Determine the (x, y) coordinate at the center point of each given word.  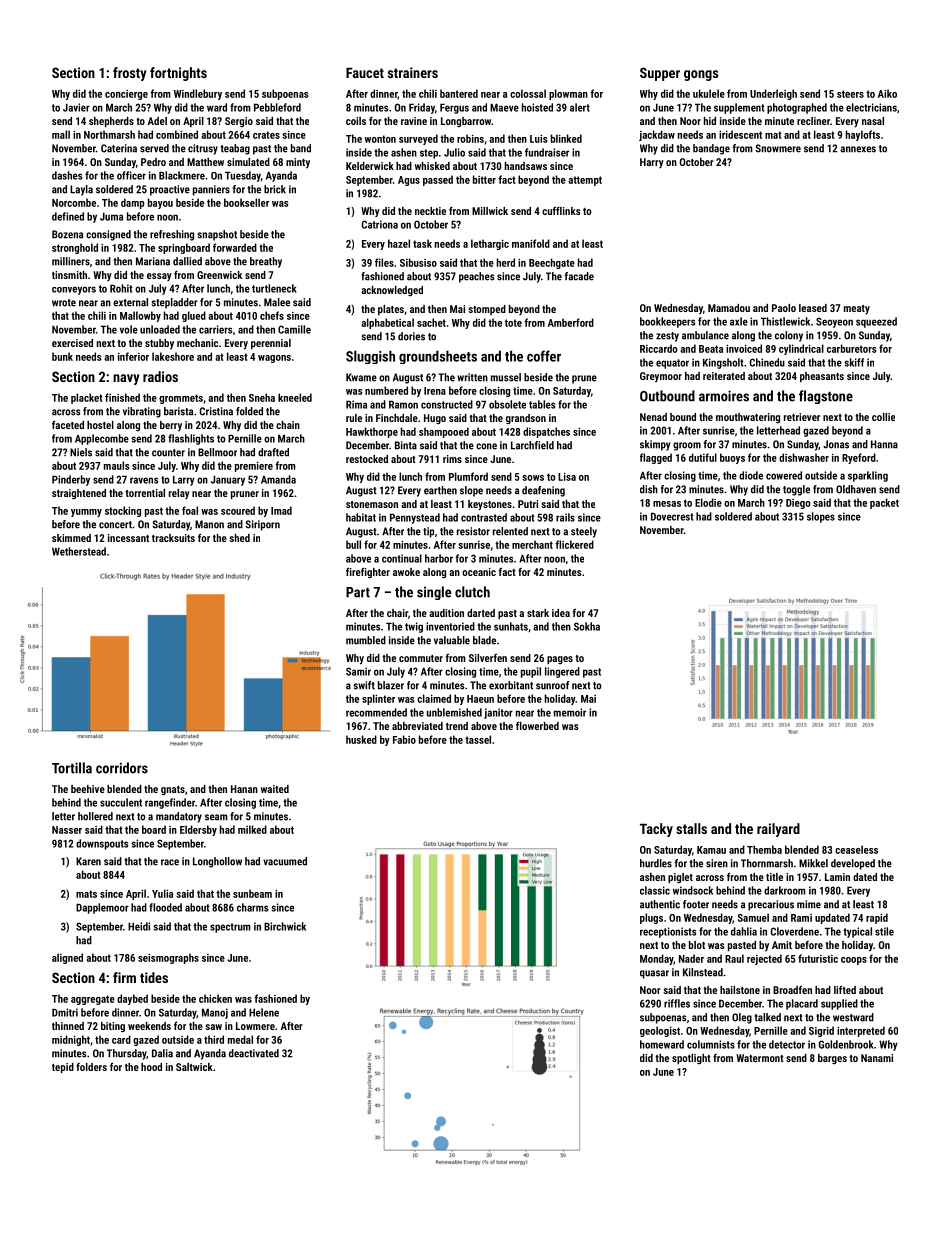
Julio (454, 152)
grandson (526, 419)
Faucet (365, 73)
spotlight (691, 1059)
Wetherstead (79, 551)
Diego (798, 504)
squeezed (876, 322)
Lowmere (255, 1026)
